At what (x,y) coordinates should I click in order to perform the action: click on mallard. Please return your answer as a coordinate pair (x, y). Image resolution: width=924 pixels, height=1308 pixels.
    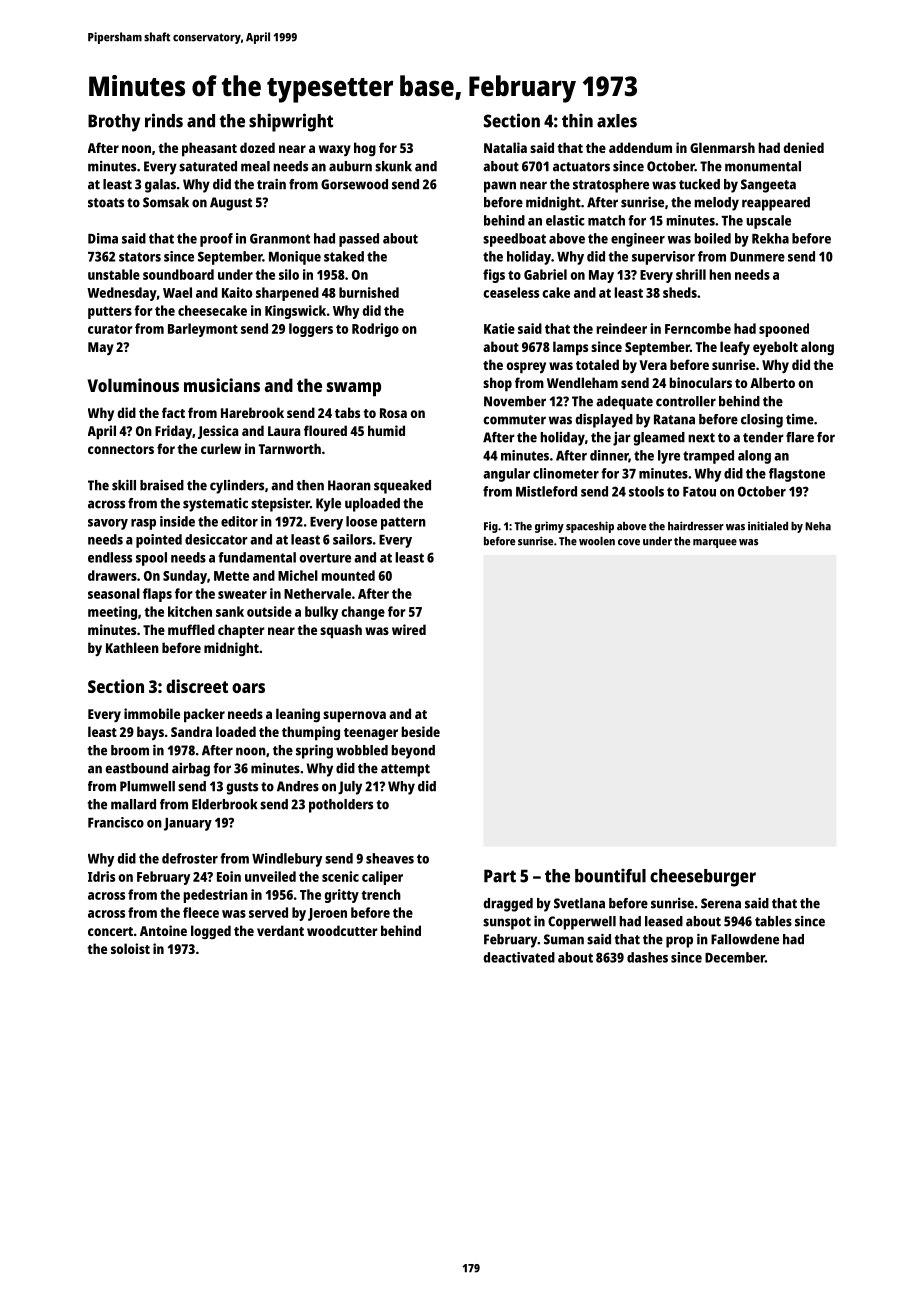
    Looking at the image, I should click on (133, 804).
